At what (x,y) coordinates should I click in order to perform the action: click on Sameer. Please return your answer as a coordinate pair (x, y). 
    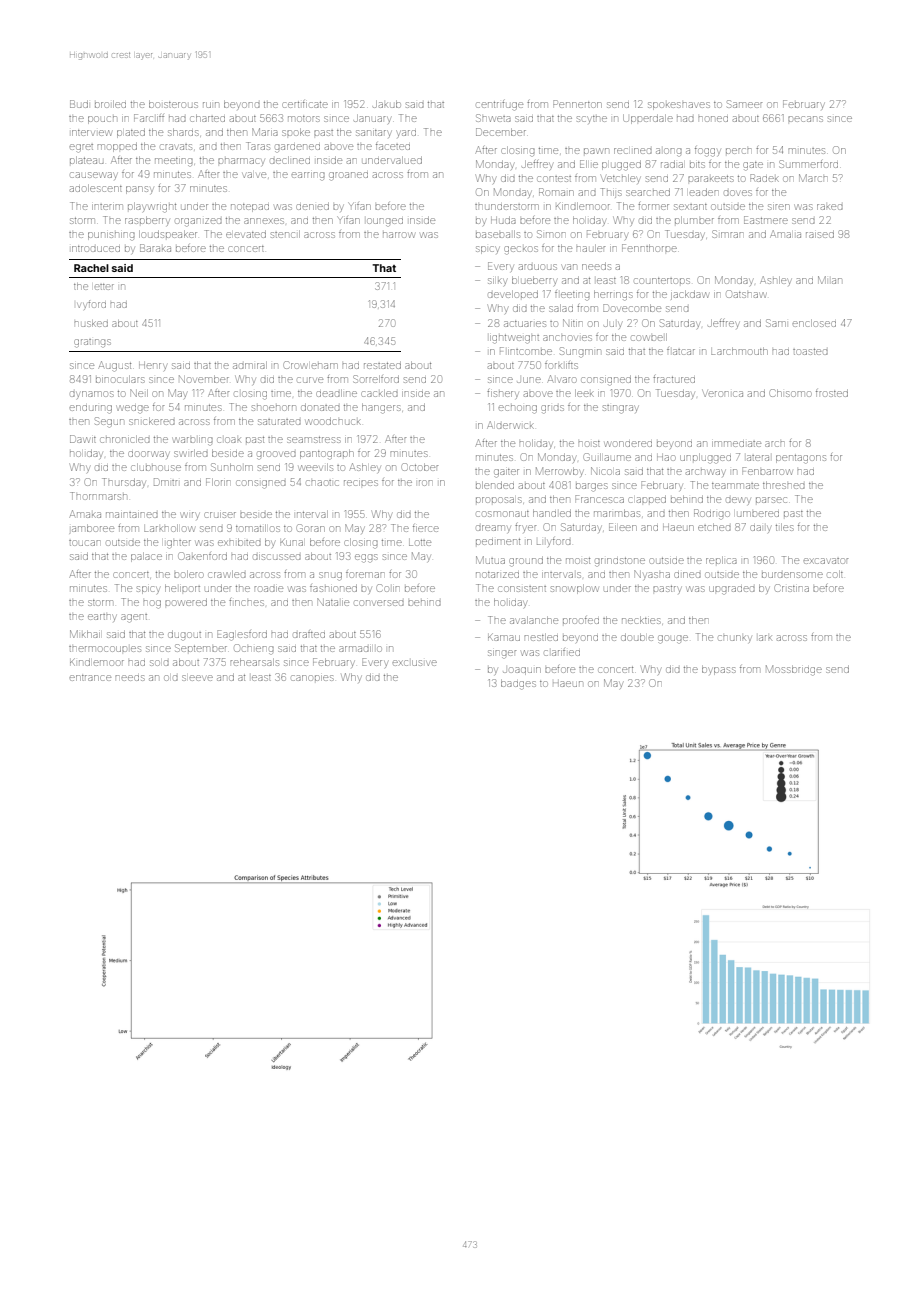
    Looking at the image, I should click on (744, 104).
